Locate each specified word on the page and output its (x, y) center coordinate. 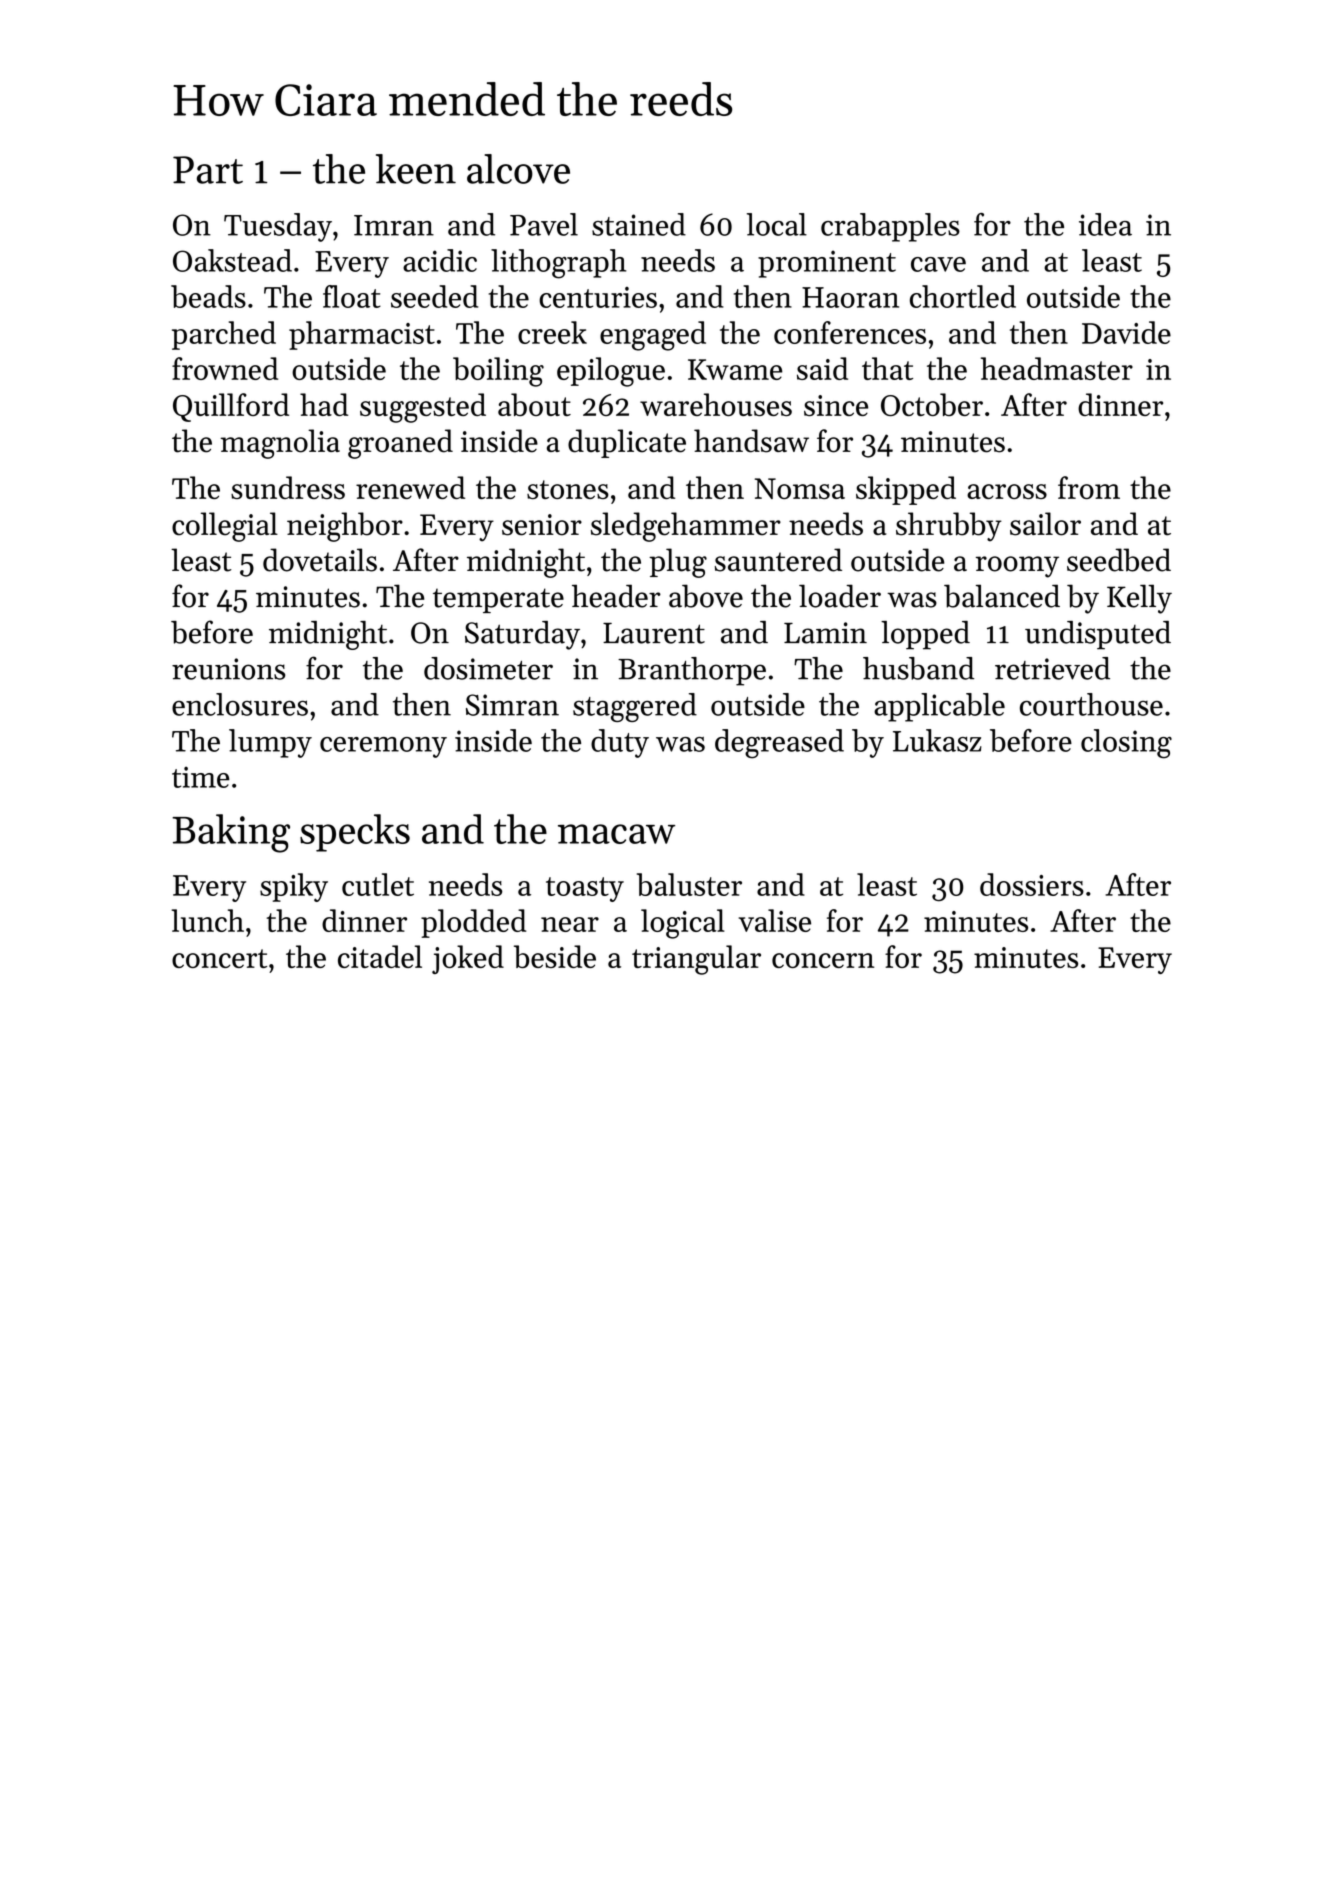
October (932, 404)
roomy (1017, 567)
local (777, 224)
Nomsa (800, 488)
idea (1105, 224)
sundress (288, 487)
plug (678, 563)
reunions (229, 669)
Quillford (231, 407)
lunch (207, 920)
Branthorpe (692, 671)
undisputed (1098, 635)
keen (416, 169)
